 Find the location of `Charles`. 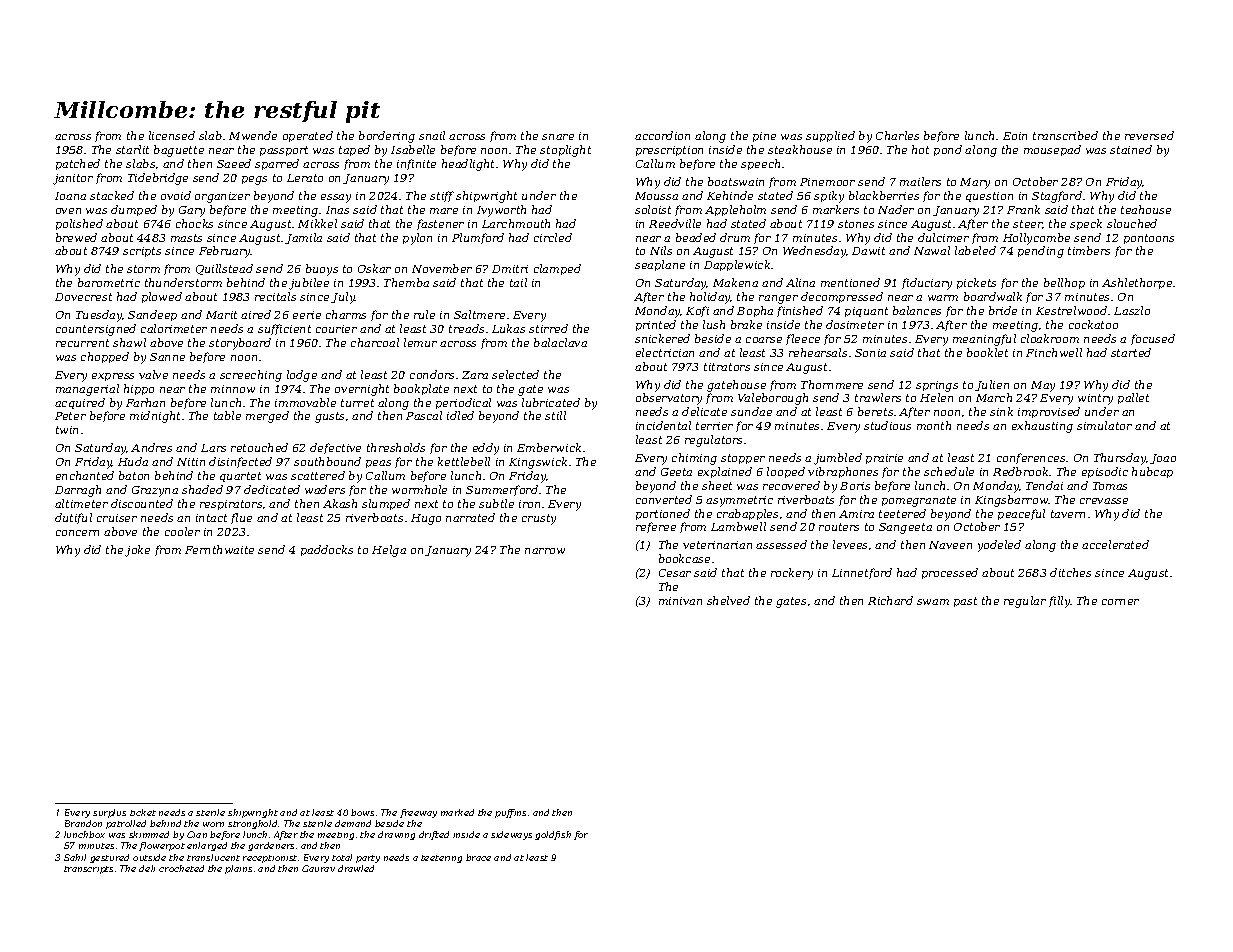

Charles is located at coordinates (897, 135).
